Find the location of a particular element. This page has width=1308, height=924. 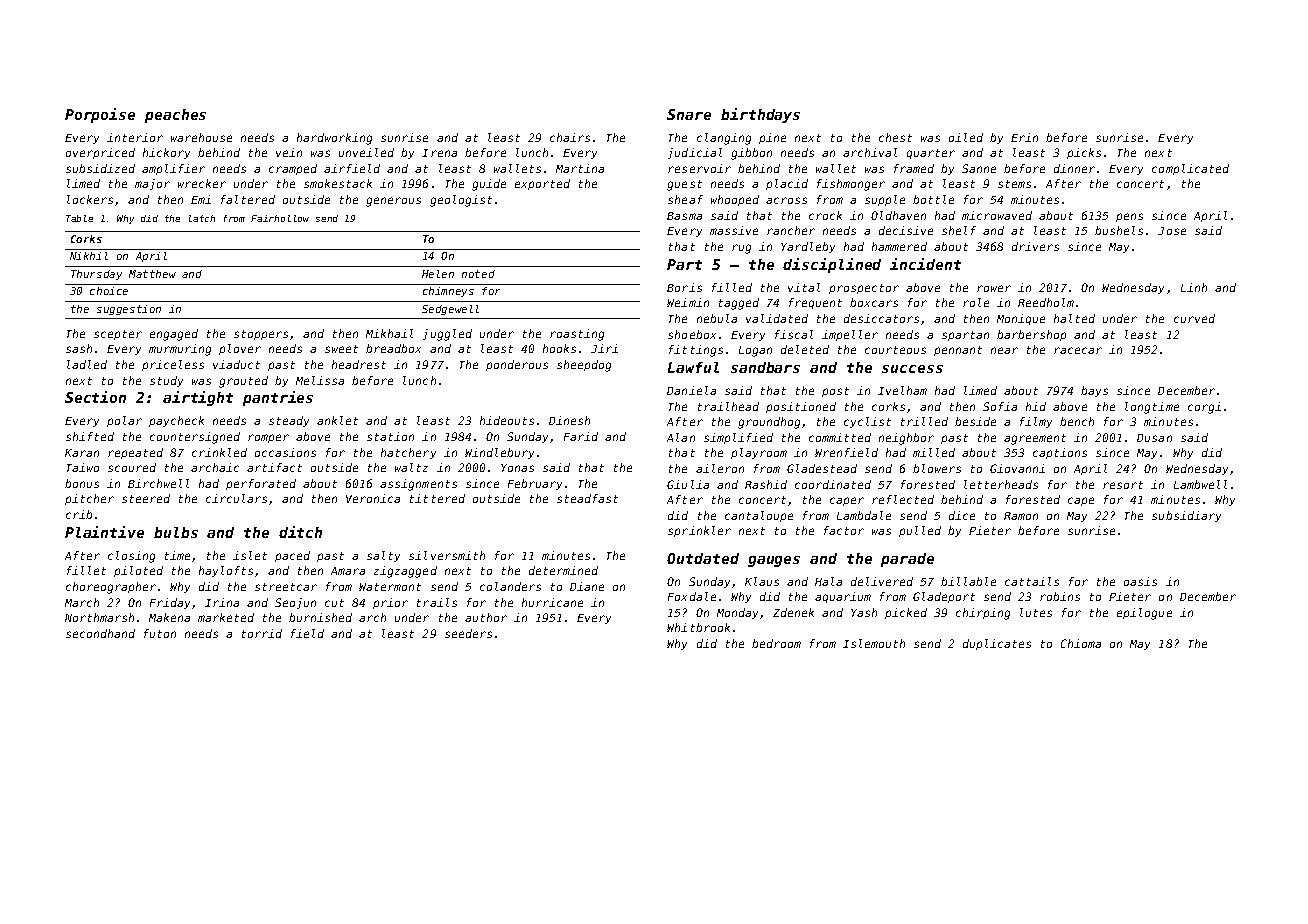

Dusan is located at coordinates (1154, 438).
